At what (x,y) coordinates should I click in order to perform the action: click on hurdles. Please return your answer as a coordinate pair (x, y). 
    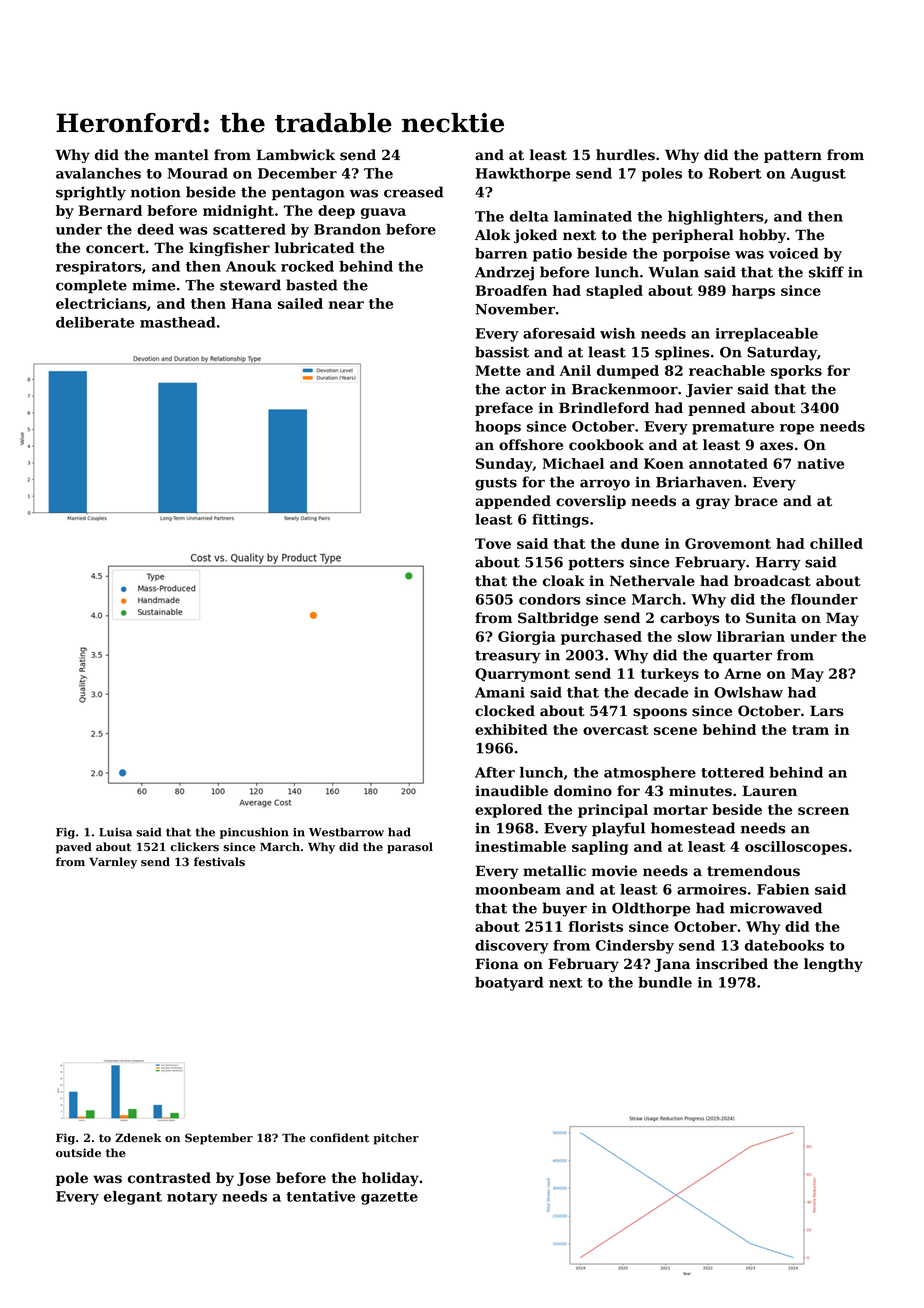
    Looking at the image, I should click on (625, 155).
